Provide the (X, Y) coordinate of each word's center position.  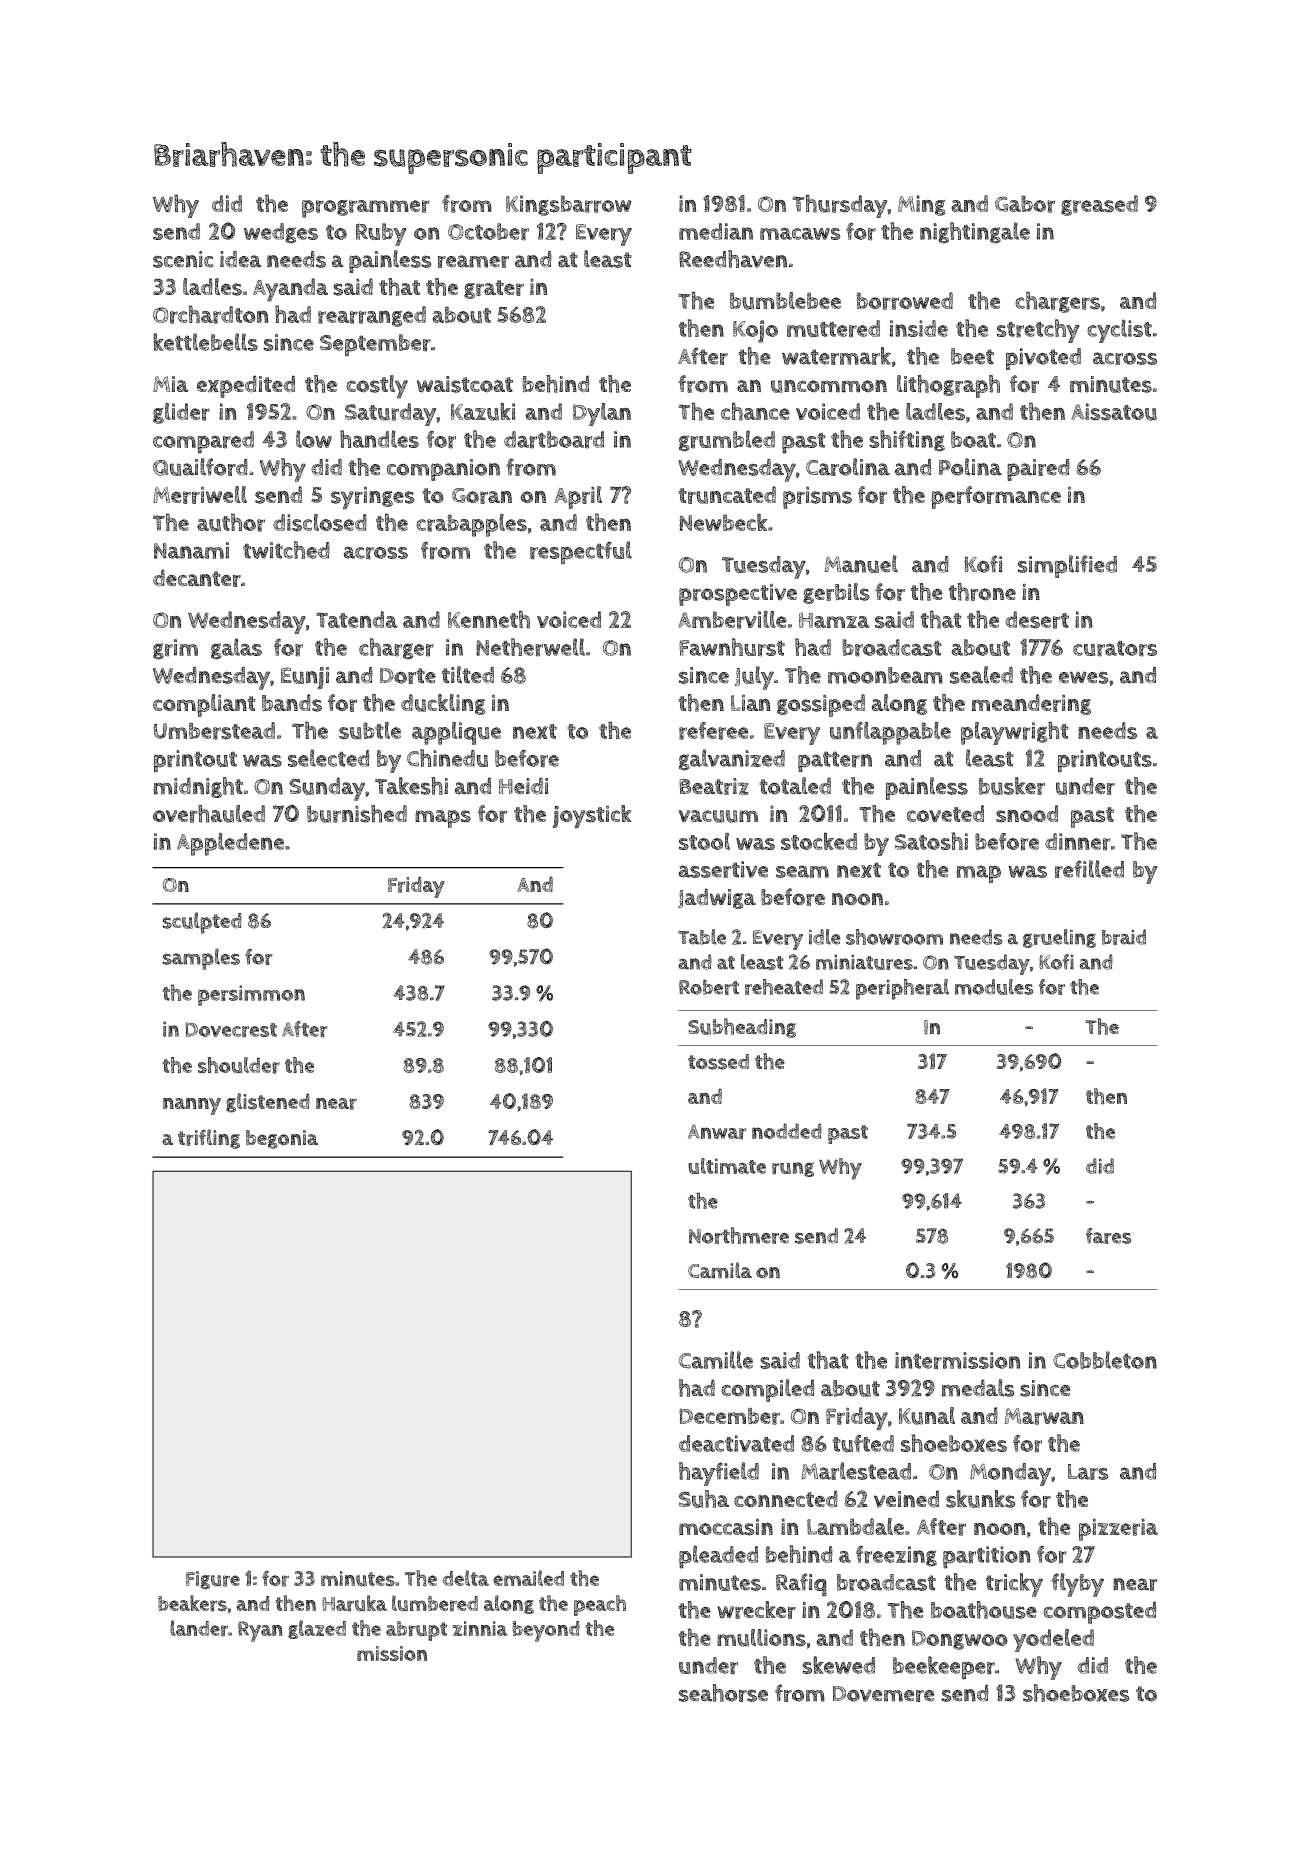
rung (793, 1169)
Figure (213, 1580)
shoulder (239, 1065)
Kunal (926, 1416)
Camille (715, 1360)
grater (494, 289)
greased (1099, 205)
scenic (183, 259)
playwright (1015, 733)
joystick (592, 817)
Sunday (327, 789)
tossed (718, 1062)
